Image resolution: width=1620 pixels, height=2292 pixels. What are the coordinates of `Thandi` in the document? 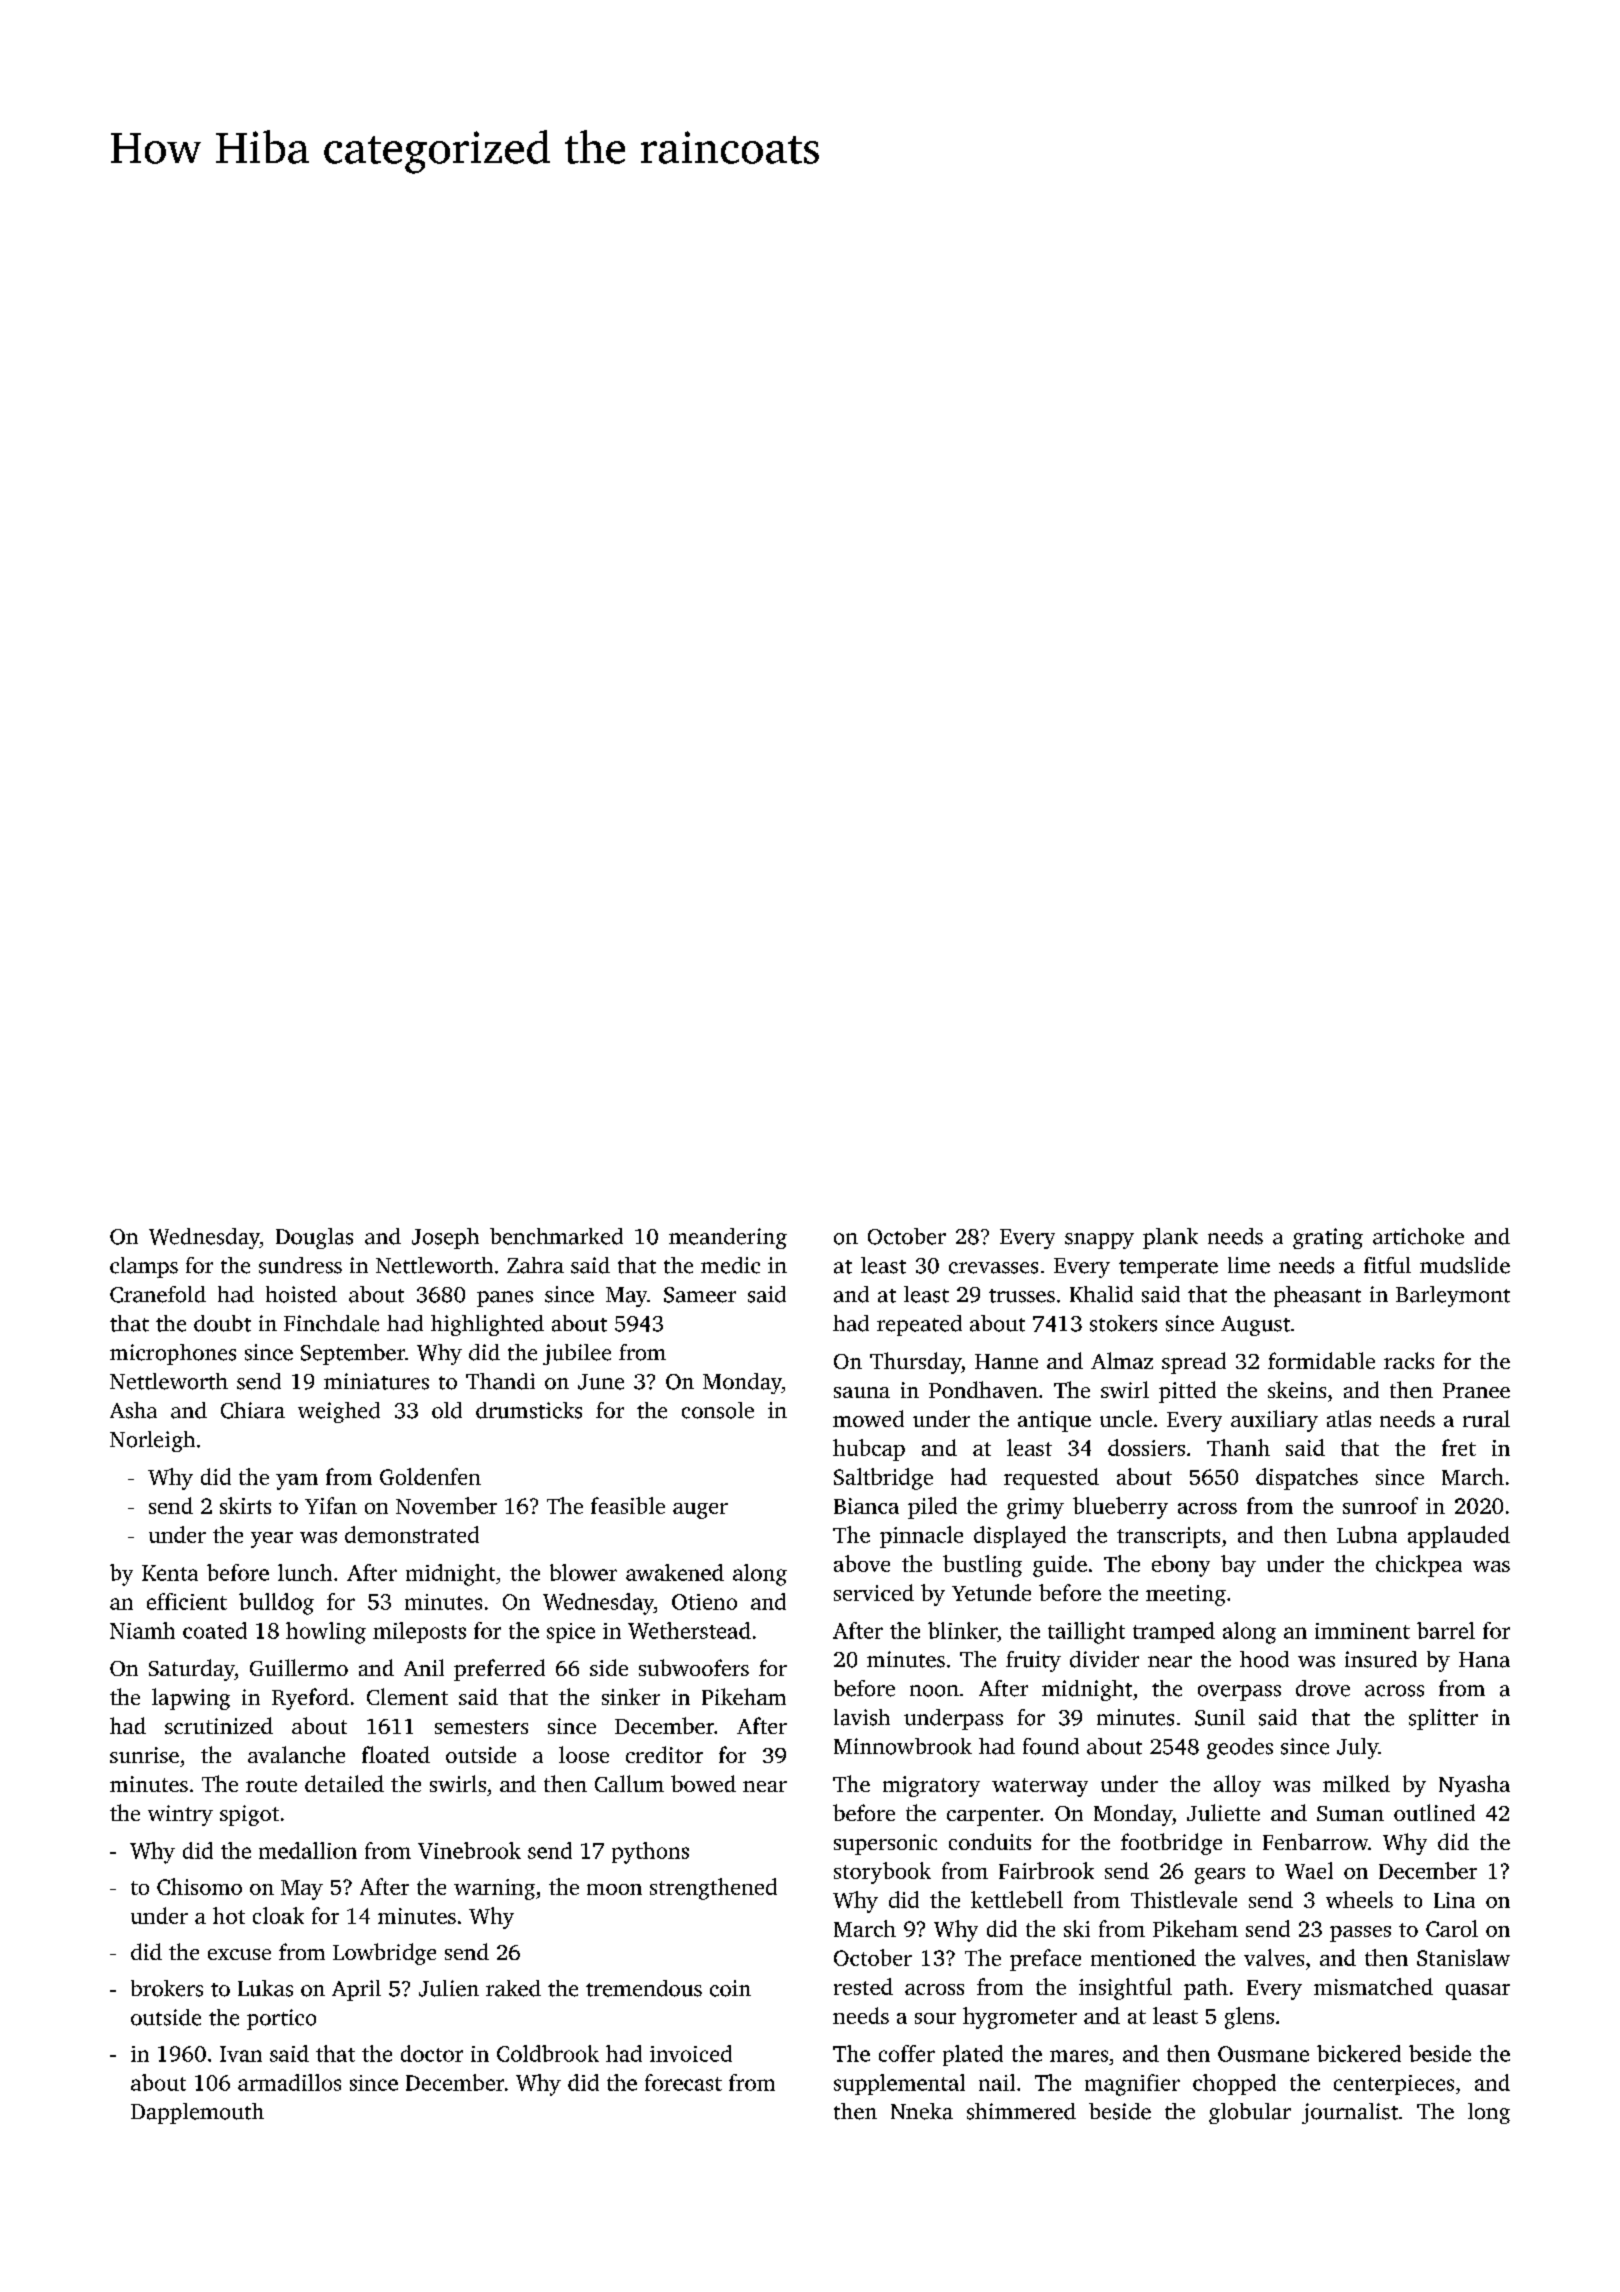 It's located at (500, 1381).
